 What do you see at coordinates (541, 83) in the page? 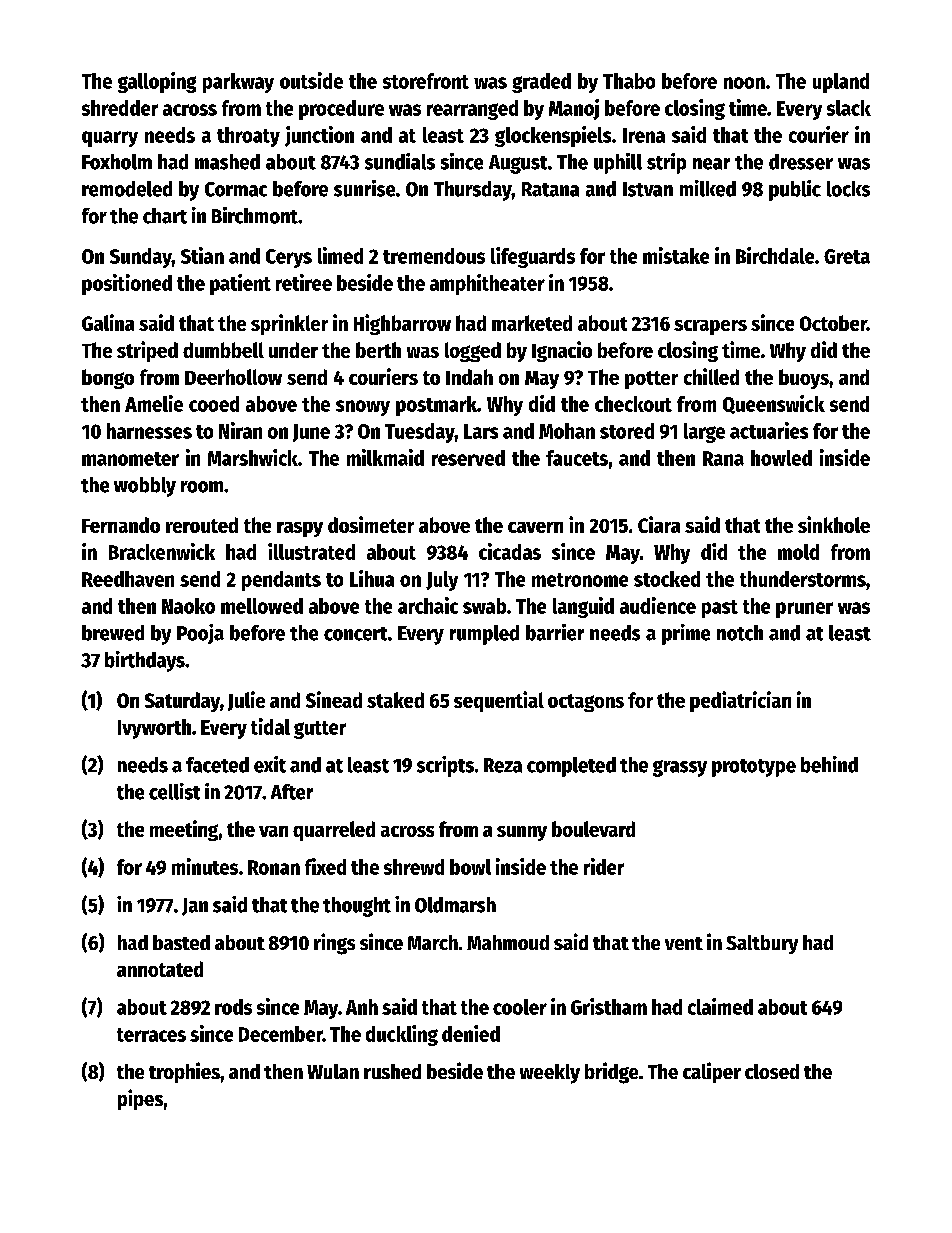
I see `graded` at bounding box center [541, 83].
